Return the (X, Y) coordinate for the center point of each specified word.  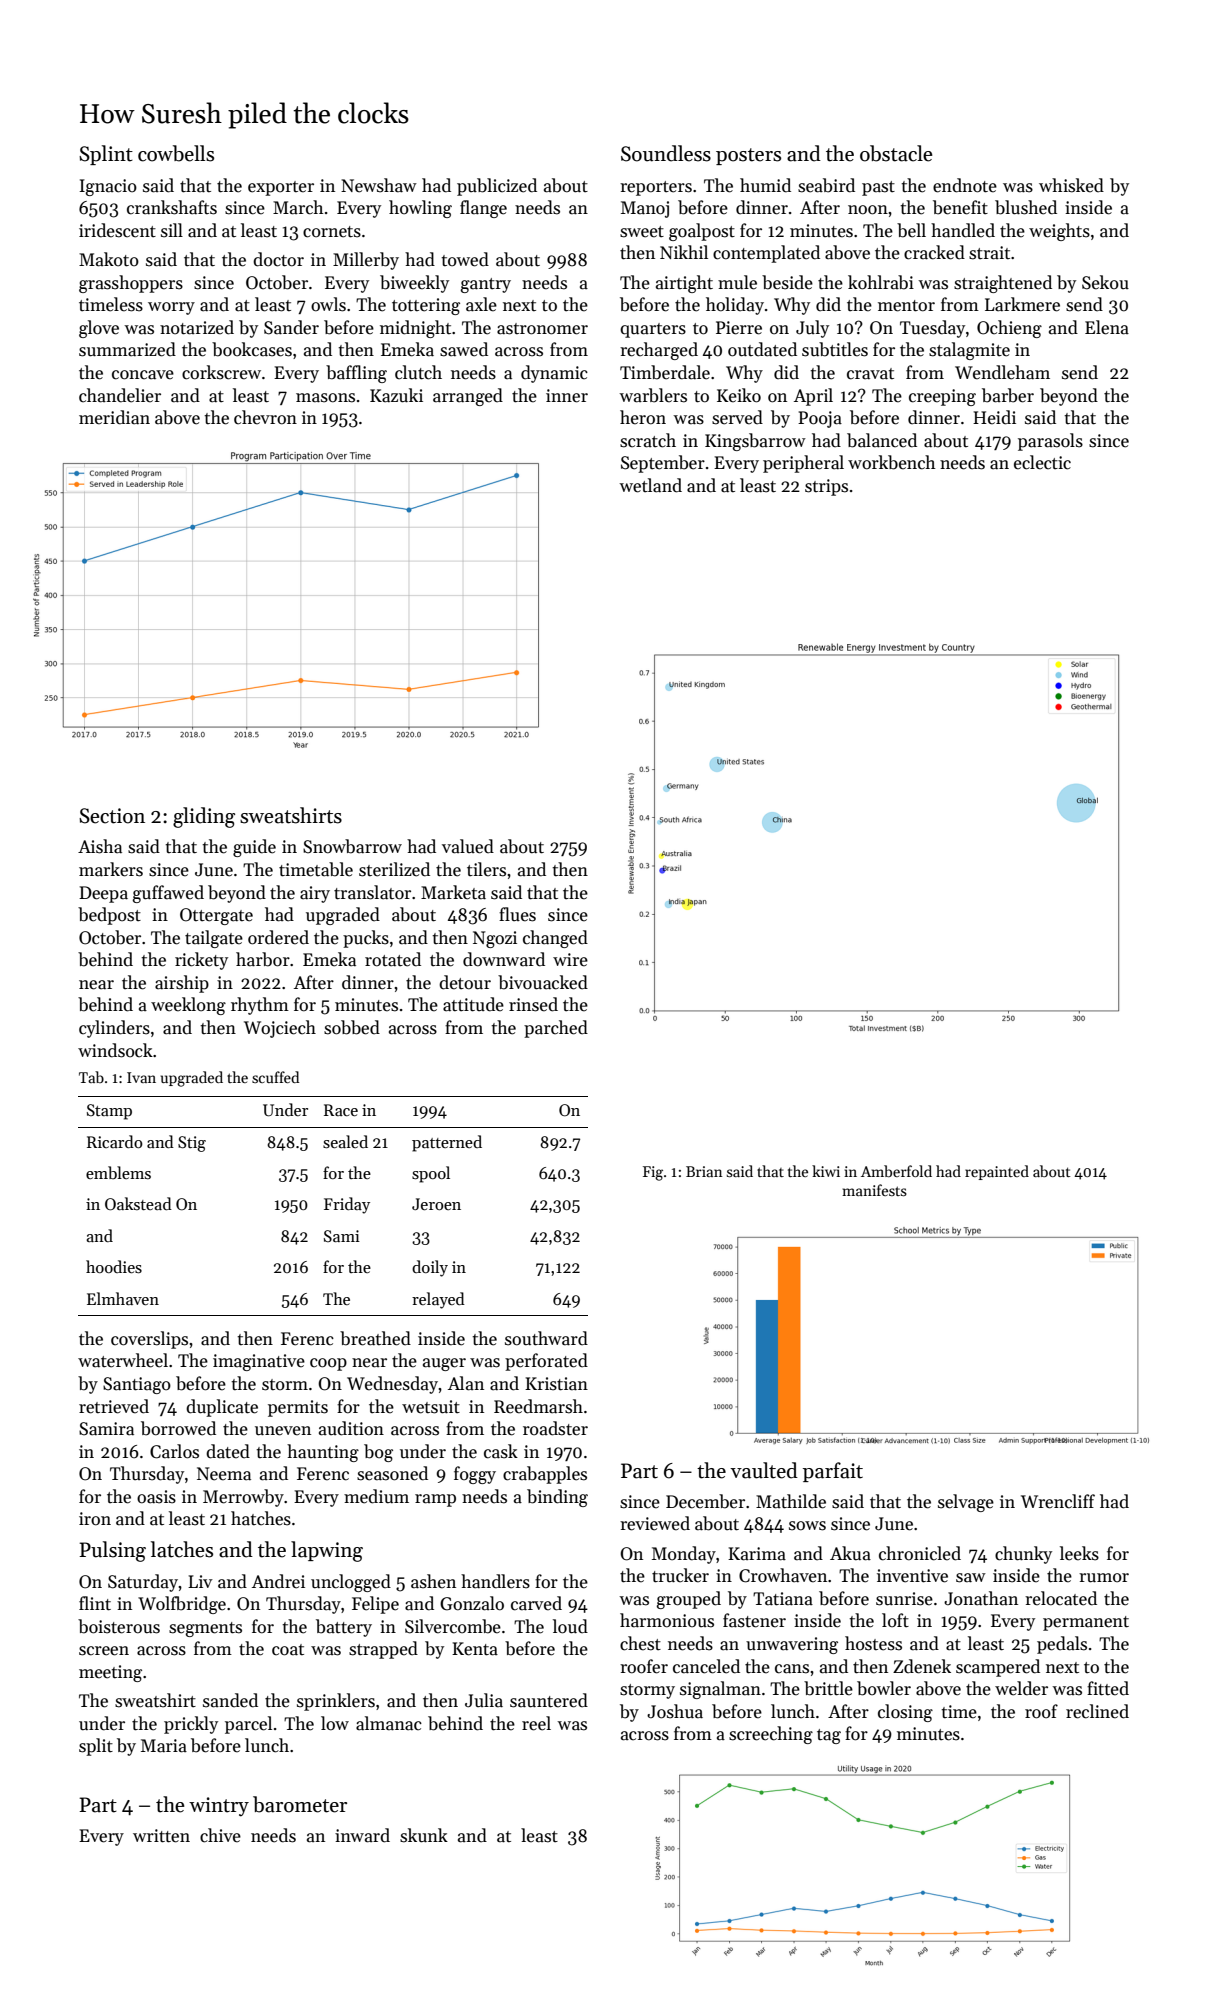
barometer (300, 1804)
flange (483, 209)
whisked (1071, 185)
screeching (771, 1735)
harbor (263, 959)
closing (905, 1713)
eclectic (1042, 462)
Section (112, 816)
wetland (650, 485)
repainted (997, 1172)
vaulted (764, 1470)
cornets (332, 232)
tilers (486, 869)
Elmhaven (123, 1298)
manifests (874, 1190)
